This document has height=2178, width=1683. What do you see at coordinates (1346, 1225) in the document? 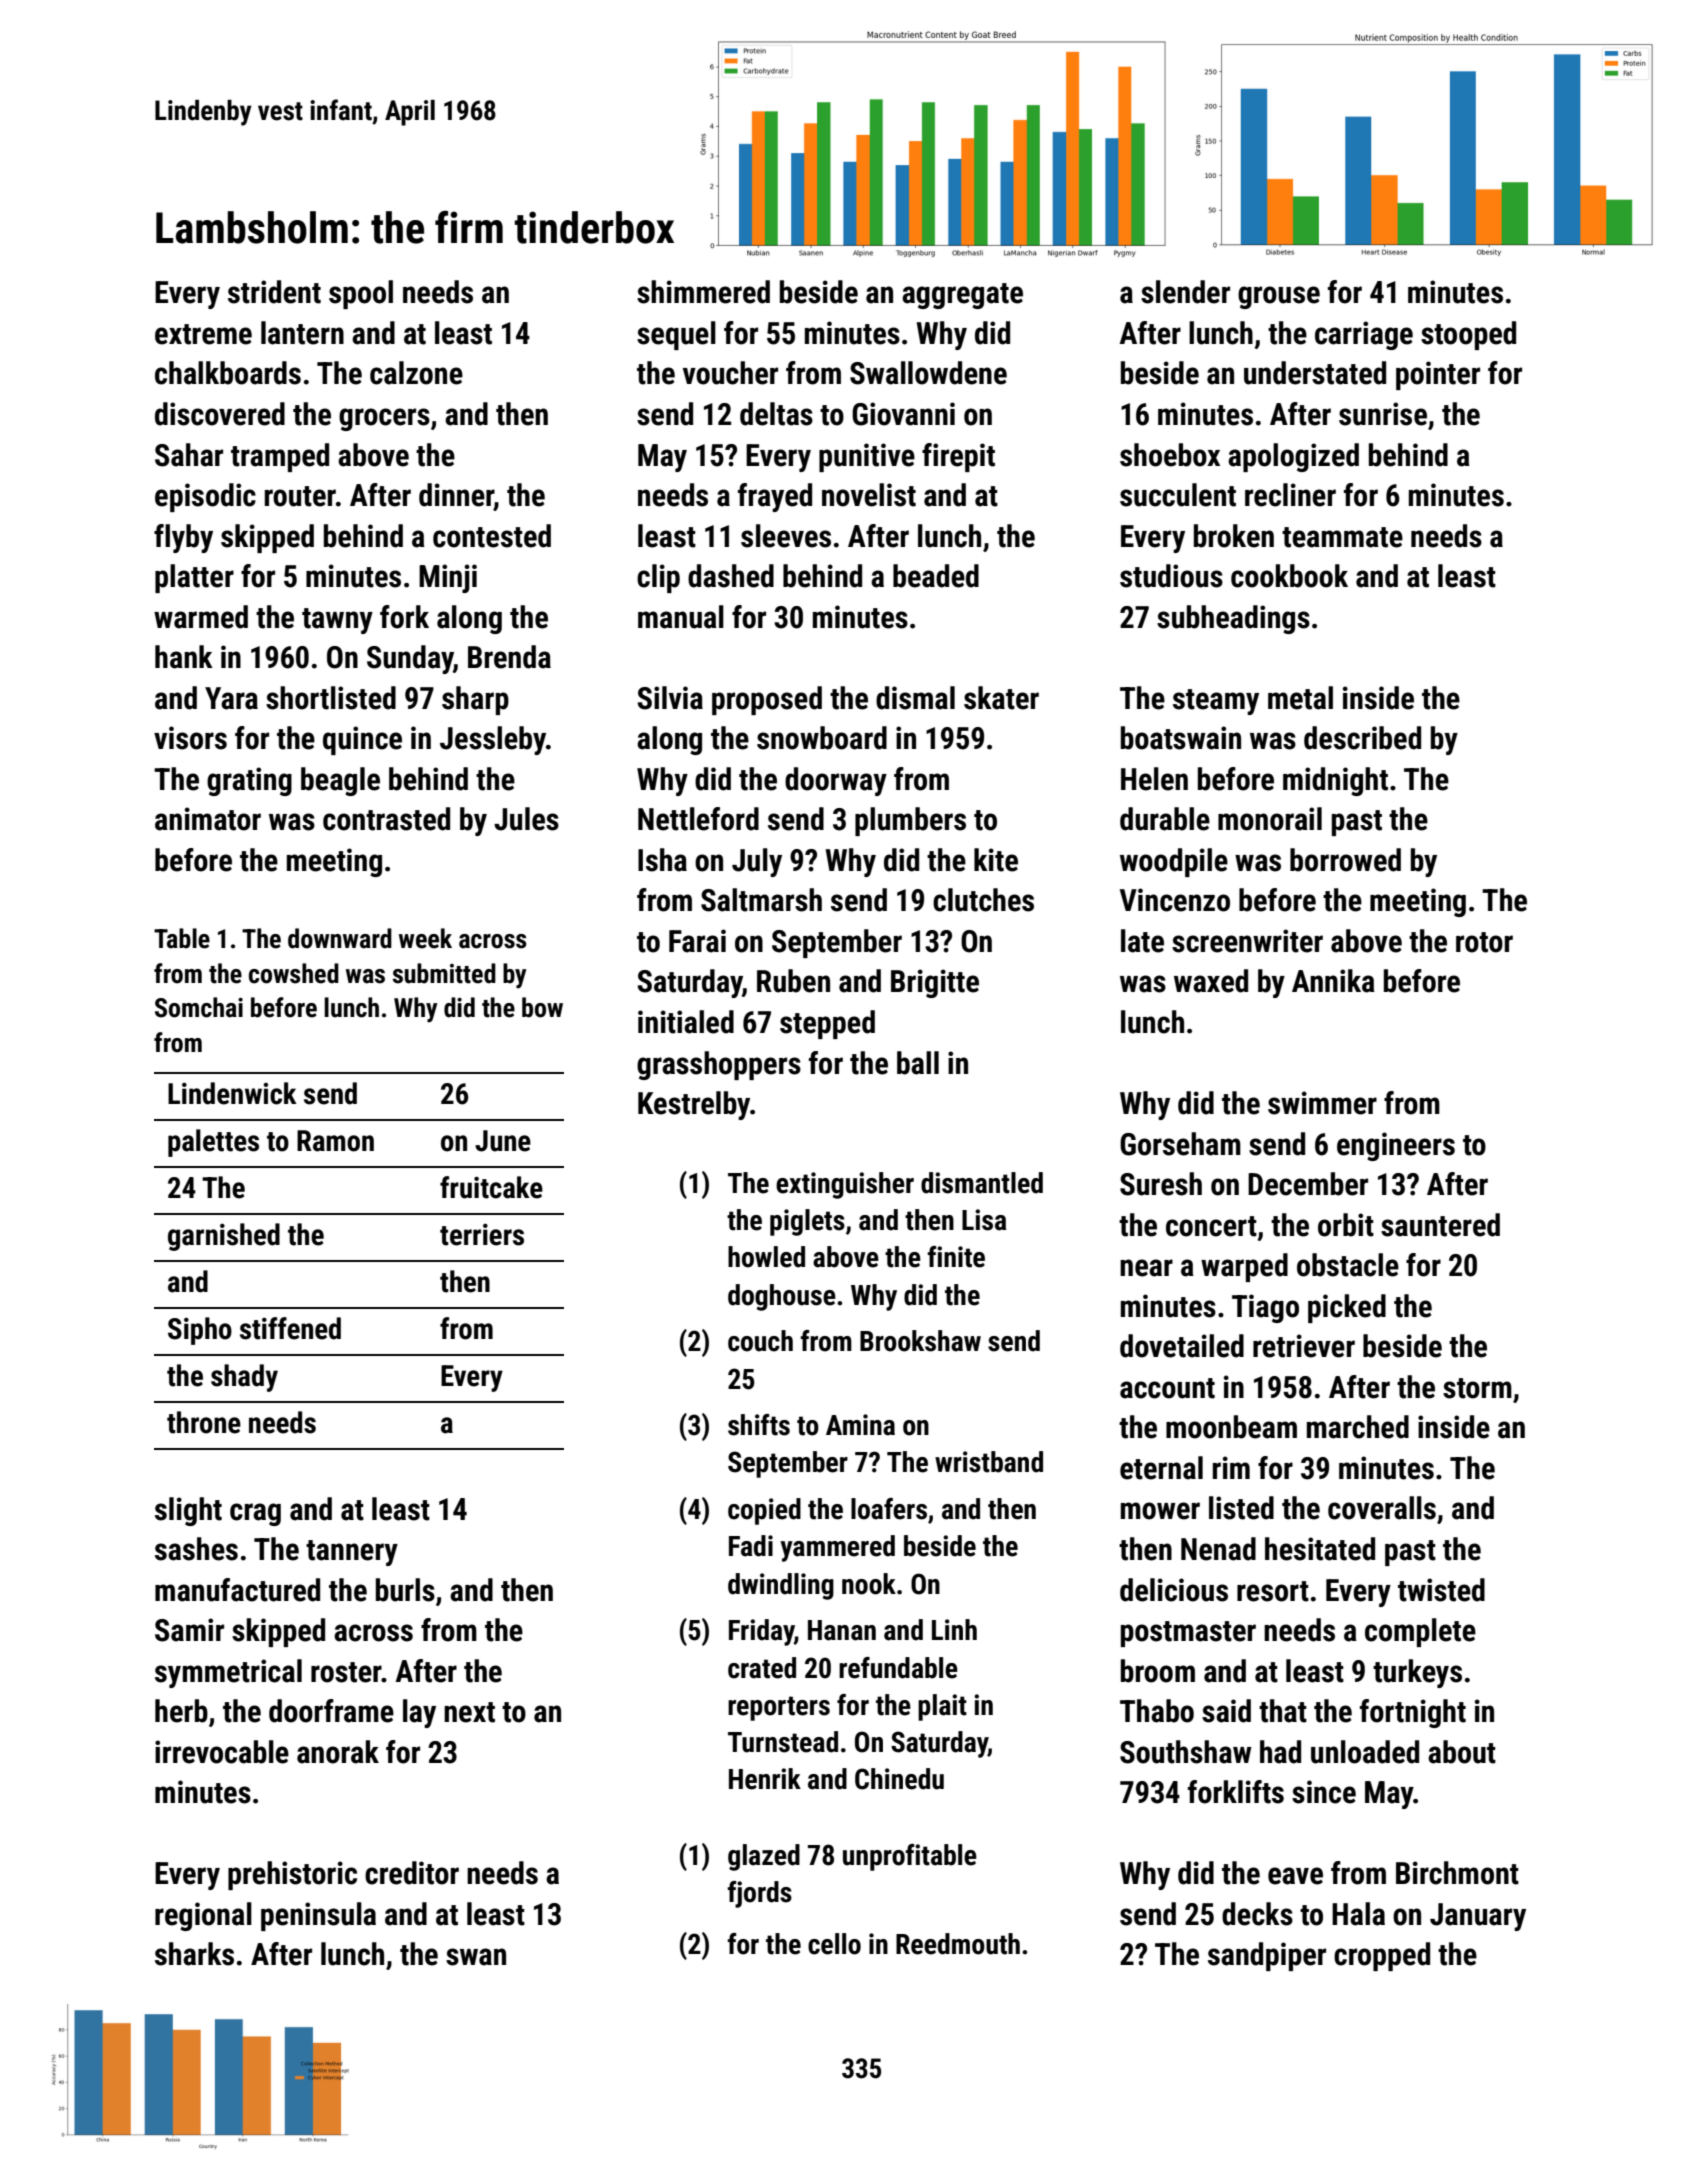
I see `orbit` at bounding box center [1346, 1225].
